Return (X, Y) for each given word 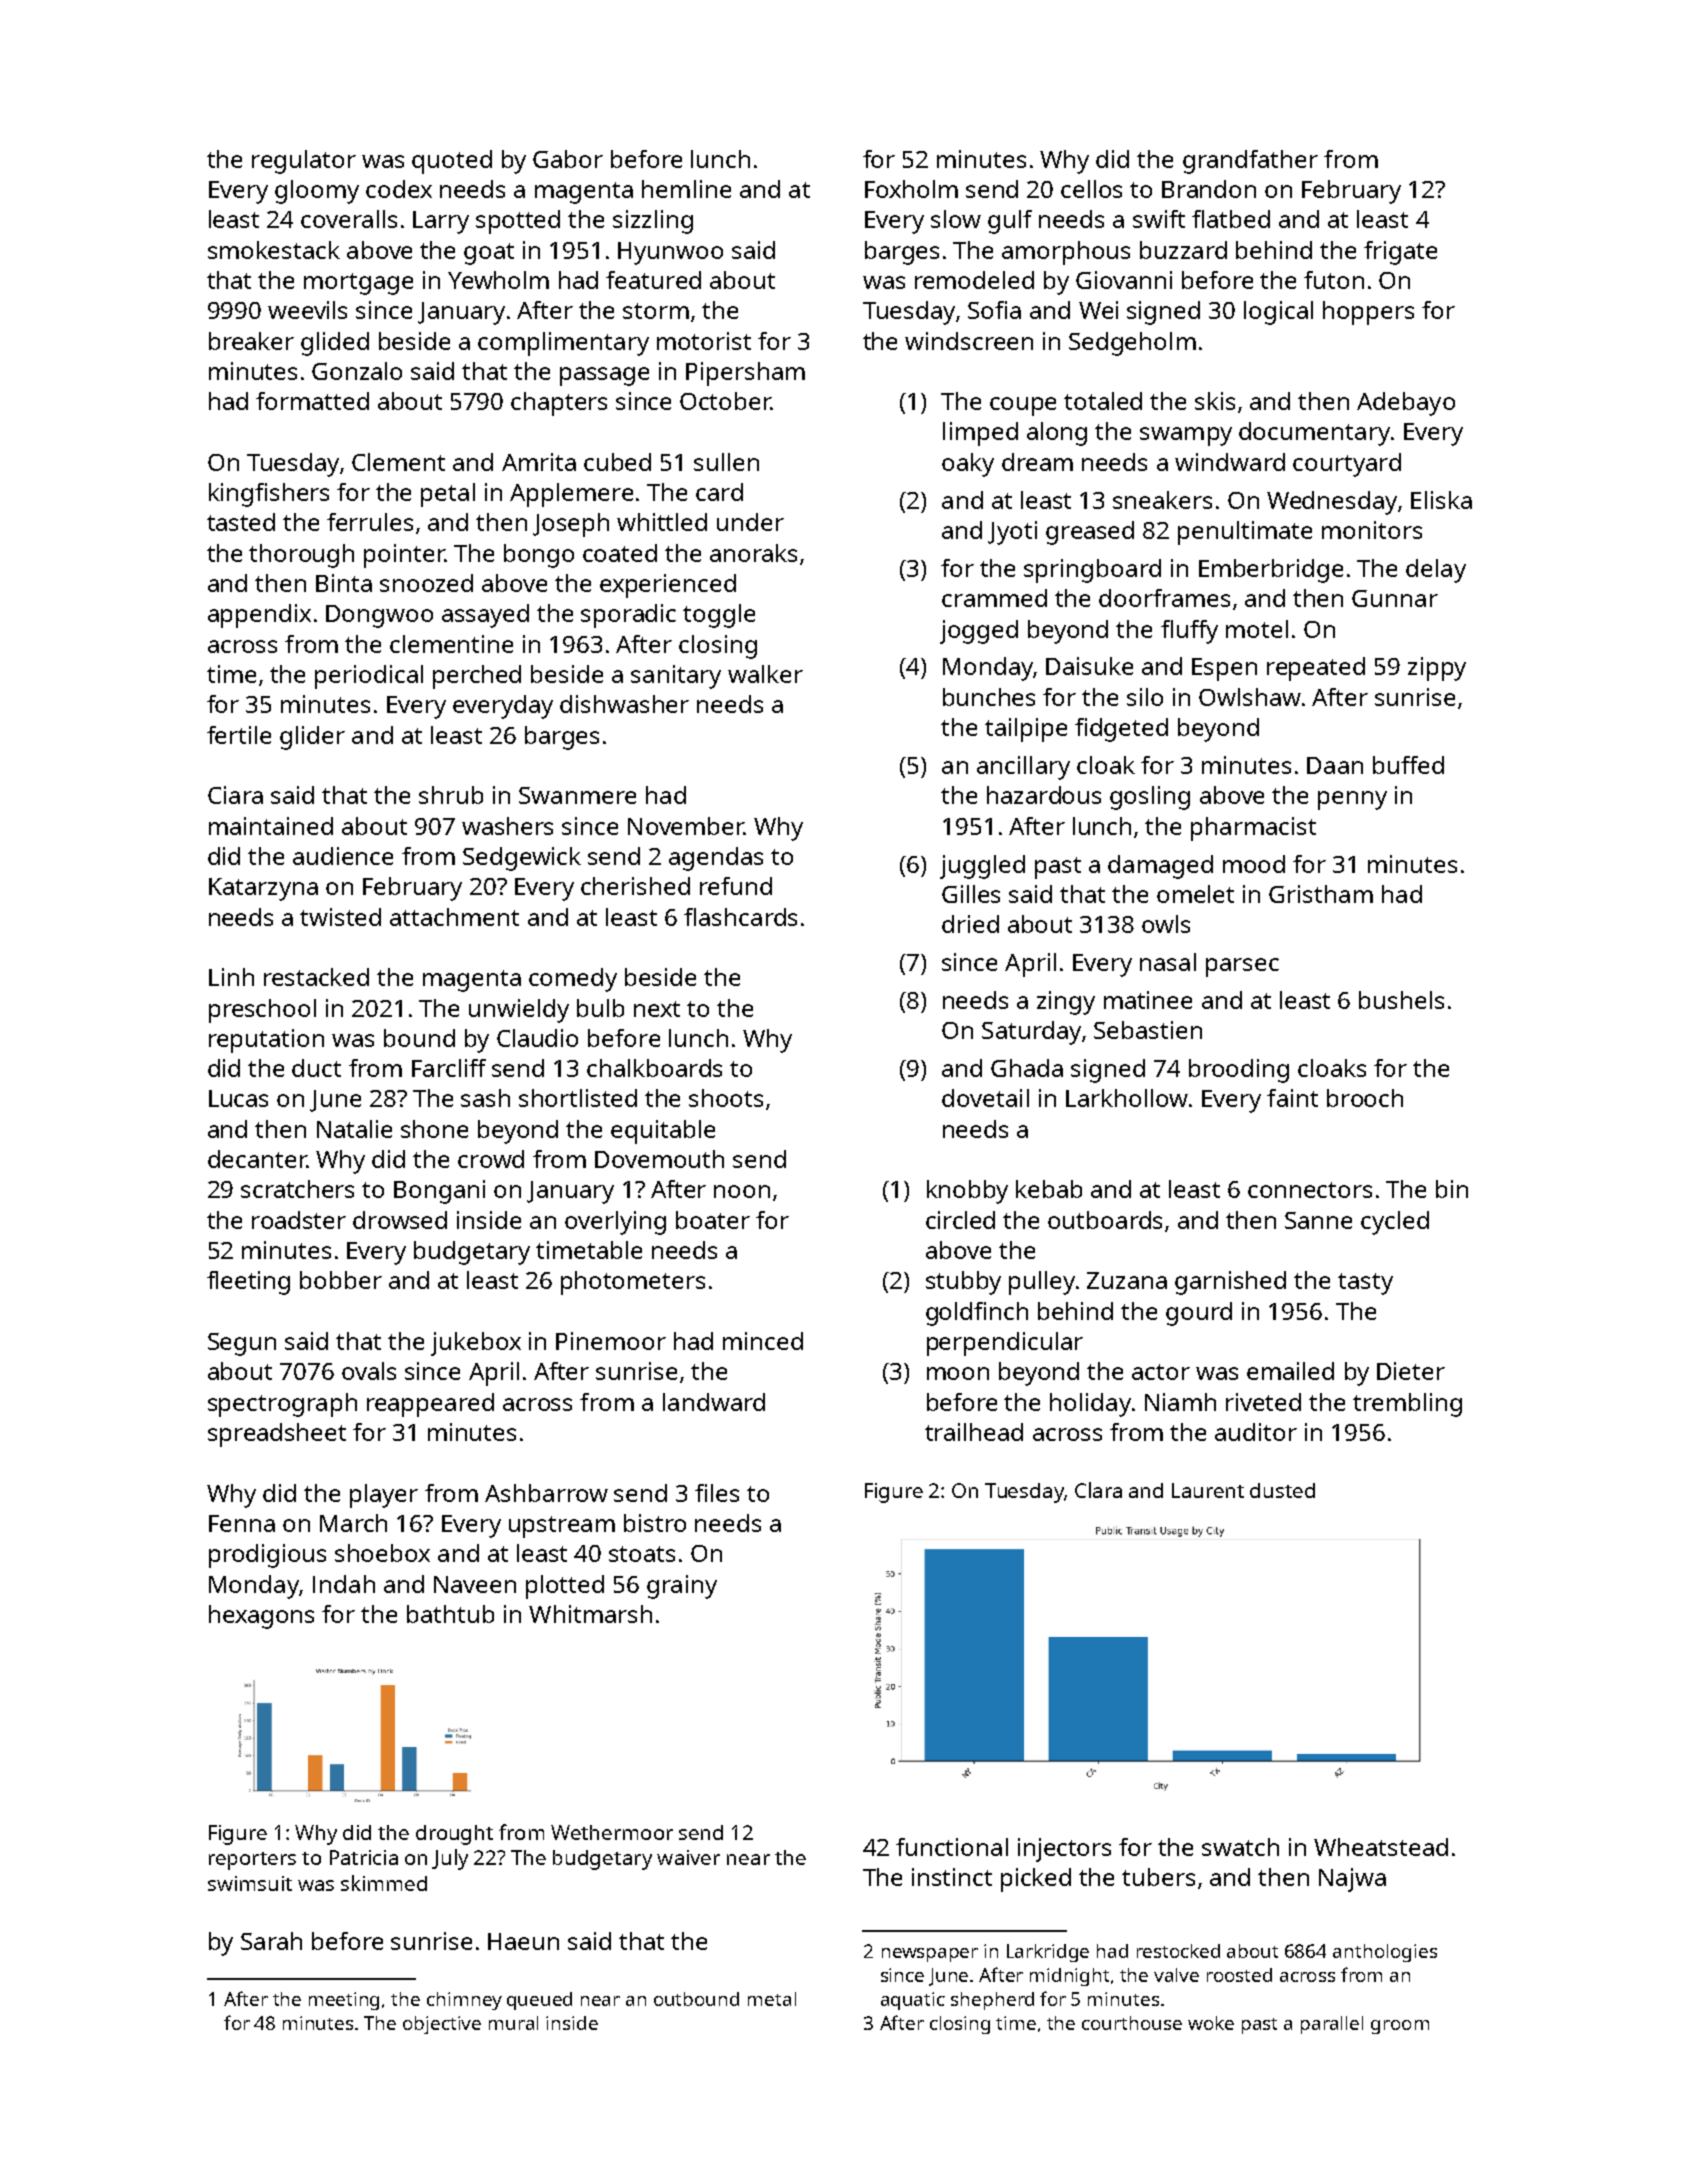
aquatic (913, 2001)
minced (763, 1341)
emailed (1290, 1371)
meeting (344, 2001)
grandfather (1250, 162)
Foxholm (911, 189)
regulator (304, 162)
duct (316, 1068)
